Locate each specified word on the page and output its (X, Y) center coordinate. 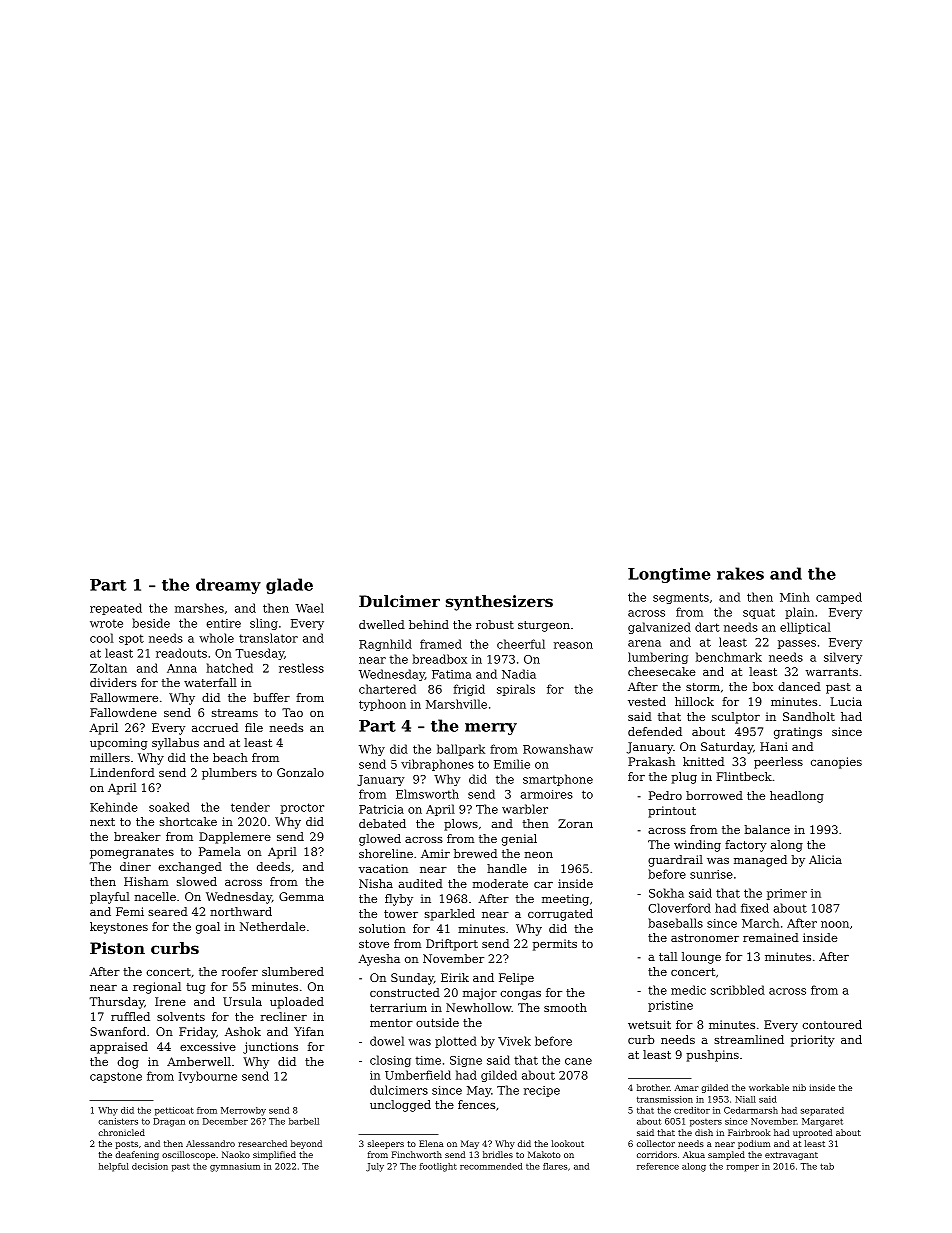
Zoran (575, 823)
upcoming (119, 744)
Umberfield (418, 1075)
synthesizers (499, 603)
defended (655, 731)
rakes (740, 573)
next (102, 822)
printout (672, 812)
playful (110, 898)
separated (822, 1111)
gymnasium (235, 1167)
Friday (197, 1033)
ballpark (461, 750)
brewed (475, 853)
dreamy (228, 586)
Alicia (825, 859)
